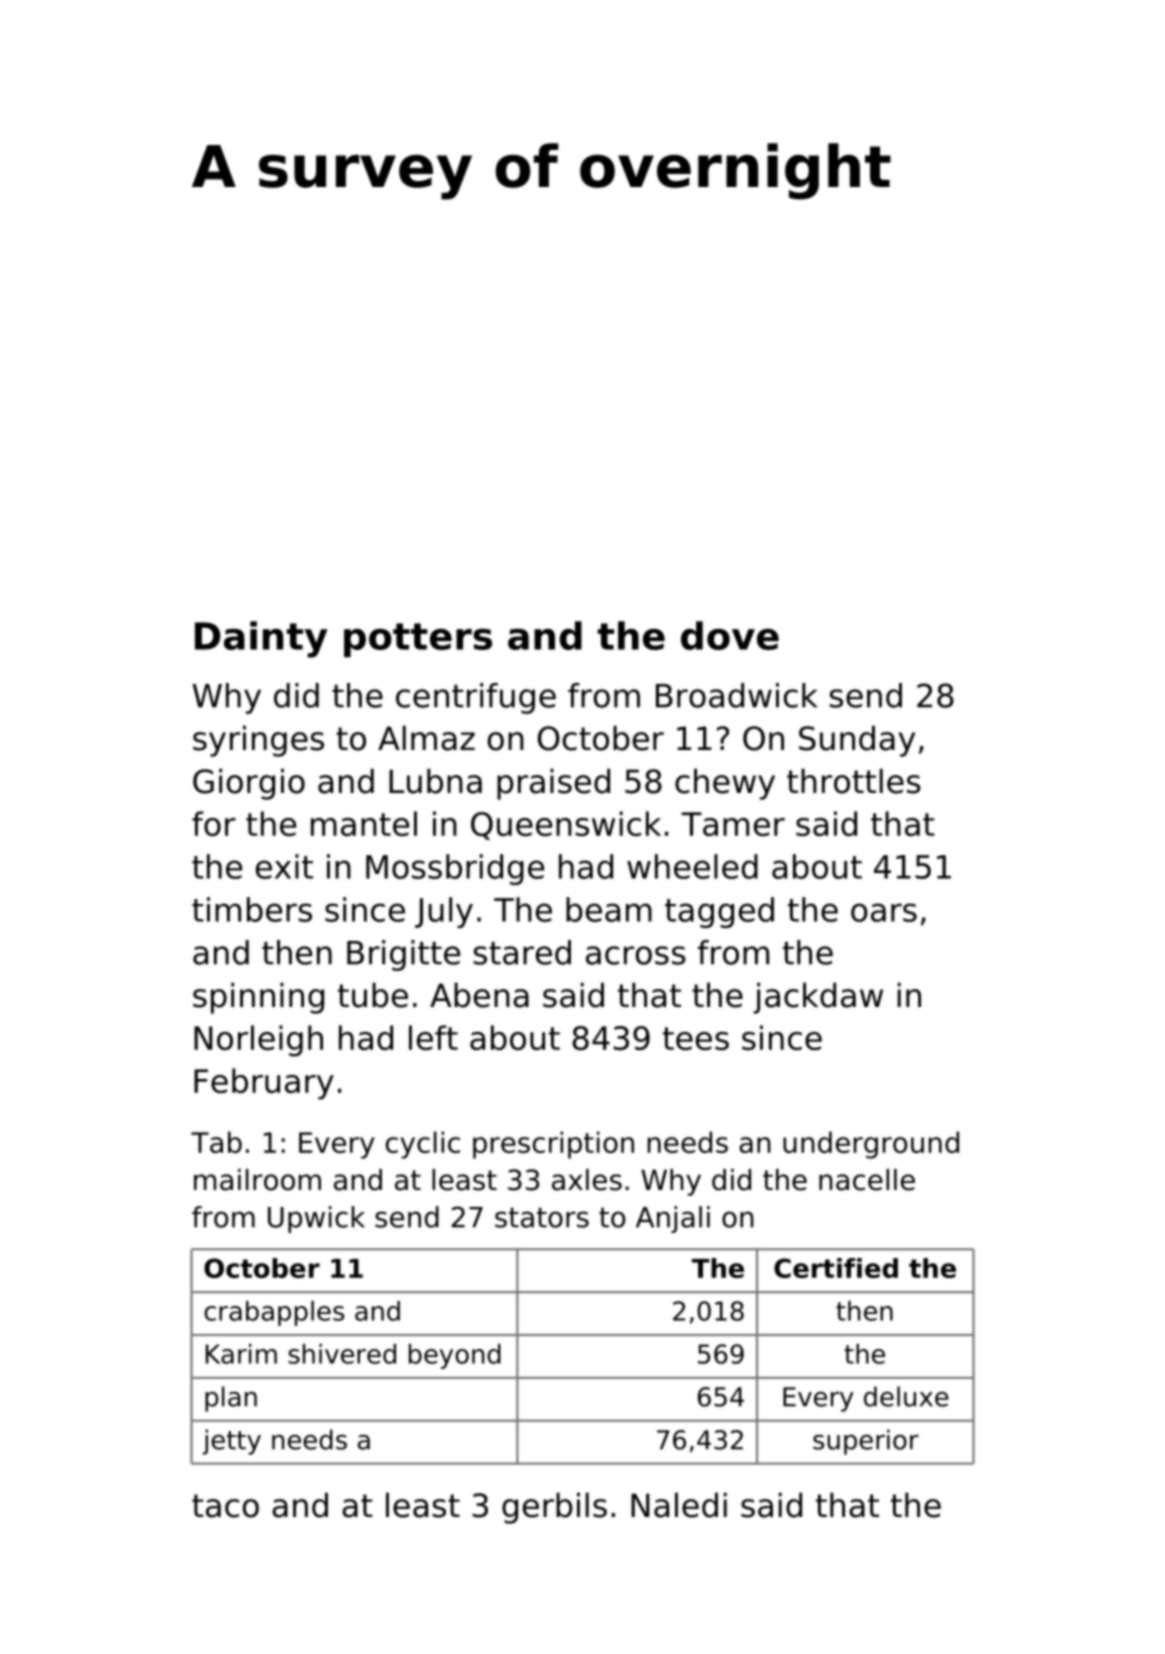 Image resolution: width=1165 pixels, height=1654 pixels. Describe the element at coordinates (636, 955) in the screenshot. I see `across` at that location.
